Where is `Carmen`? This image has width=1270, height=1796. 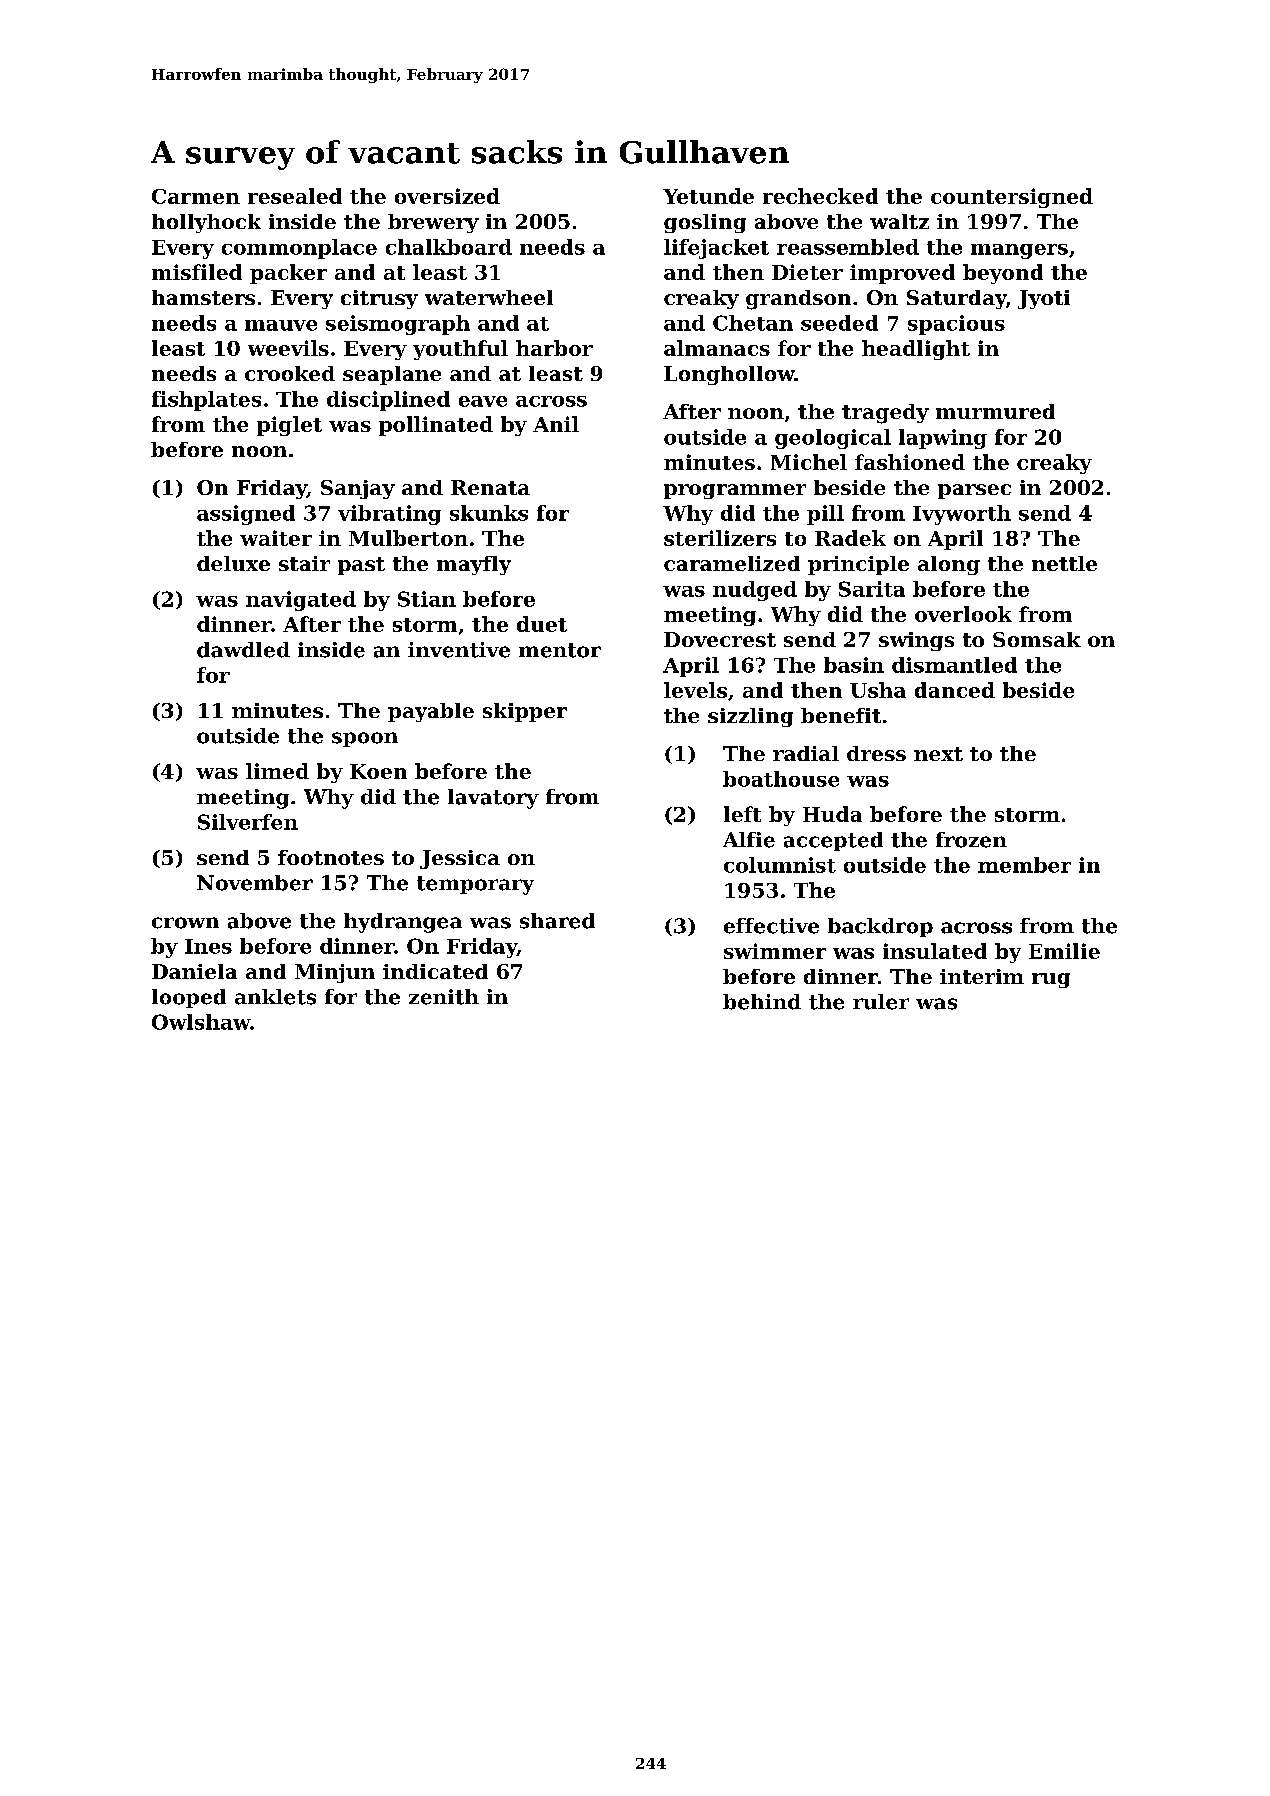 Carmen is located at coordinates (196, 196).
